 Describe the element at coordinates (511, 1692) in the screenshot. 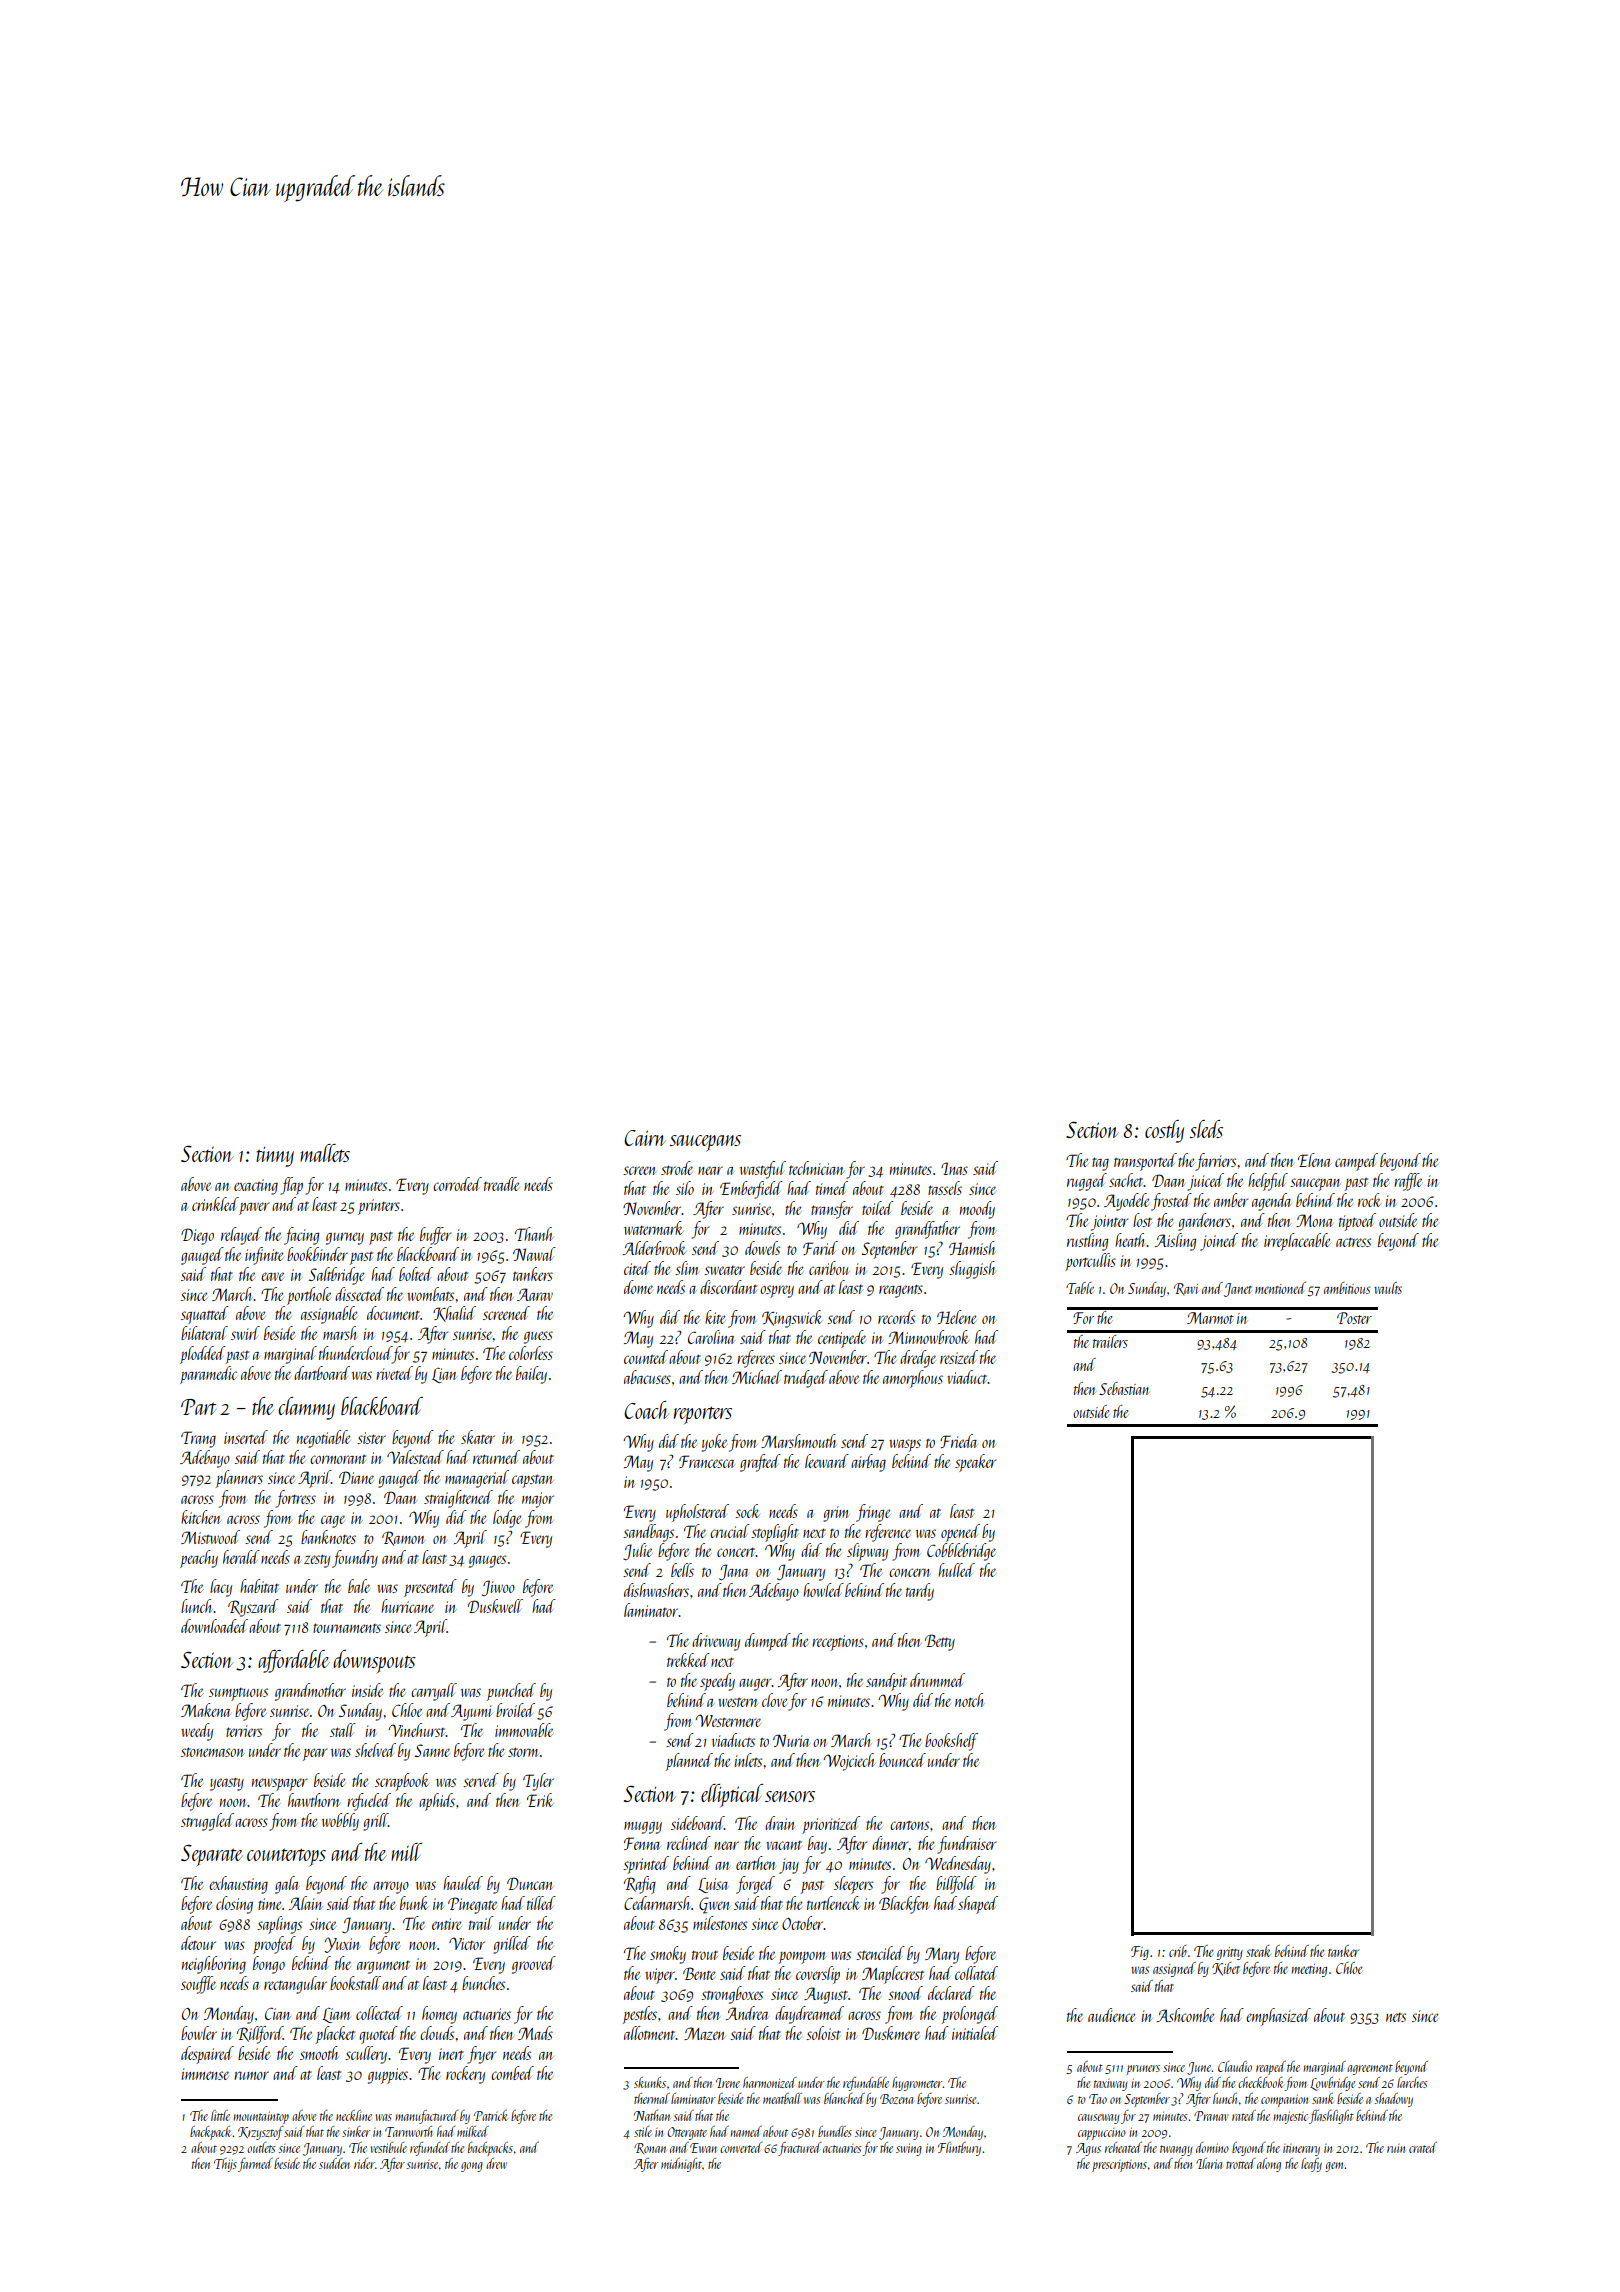

I see `punched` at that location.
